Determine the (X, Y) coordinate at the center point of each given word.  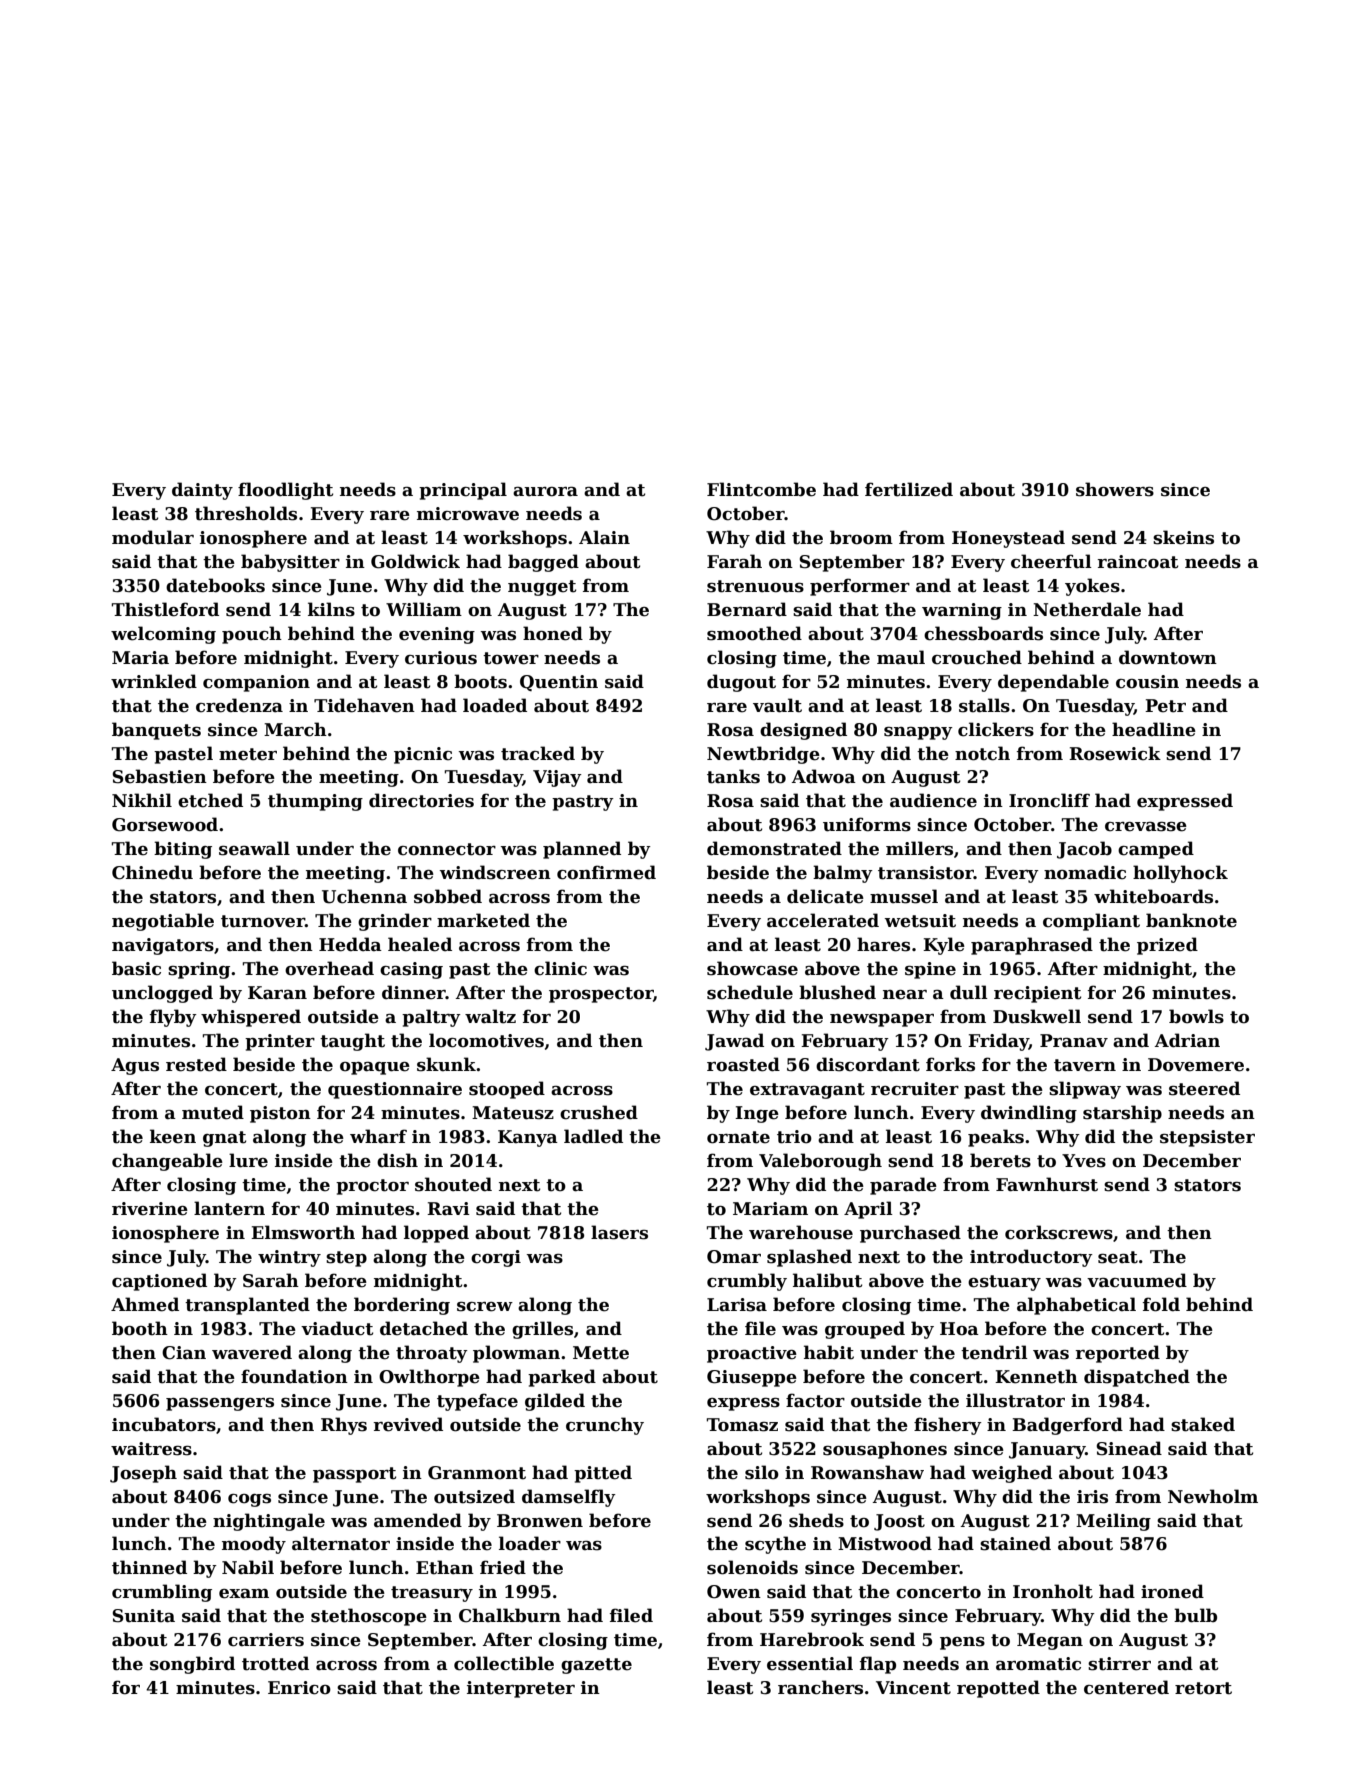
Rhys (344, 1426)
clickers (996, 729)
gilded (555, 1402)
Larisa (737, 1305)
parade (903, 1186)
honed (553, 633)
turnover (263, 921)
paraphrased (1032, 946)
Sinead (1129, 1448)
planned (582, 850)
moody (254, 1545)
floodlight (285, 491)
